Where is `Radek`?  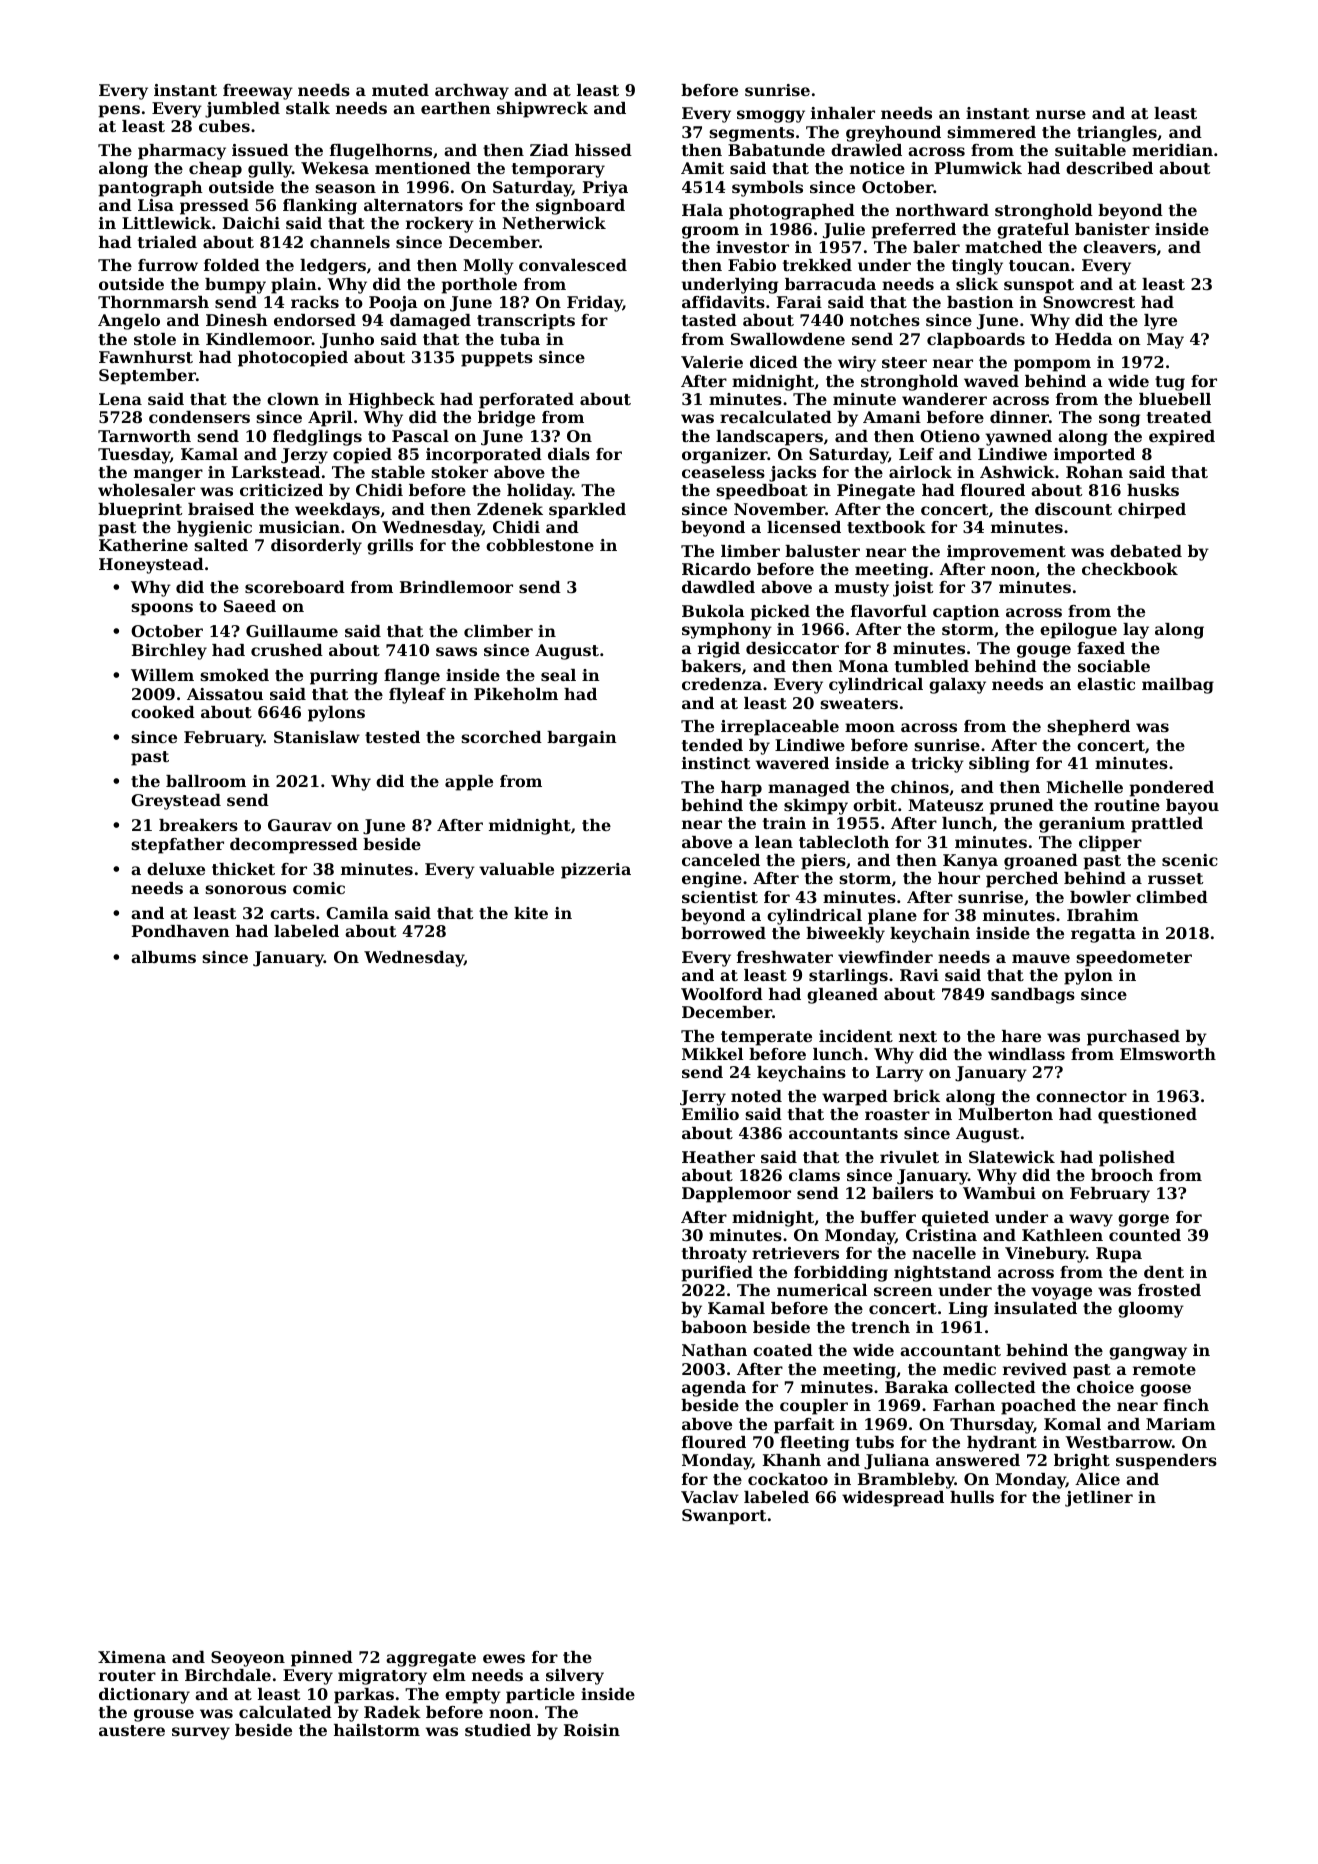
Radek is located at coordinates (392, 1712).
